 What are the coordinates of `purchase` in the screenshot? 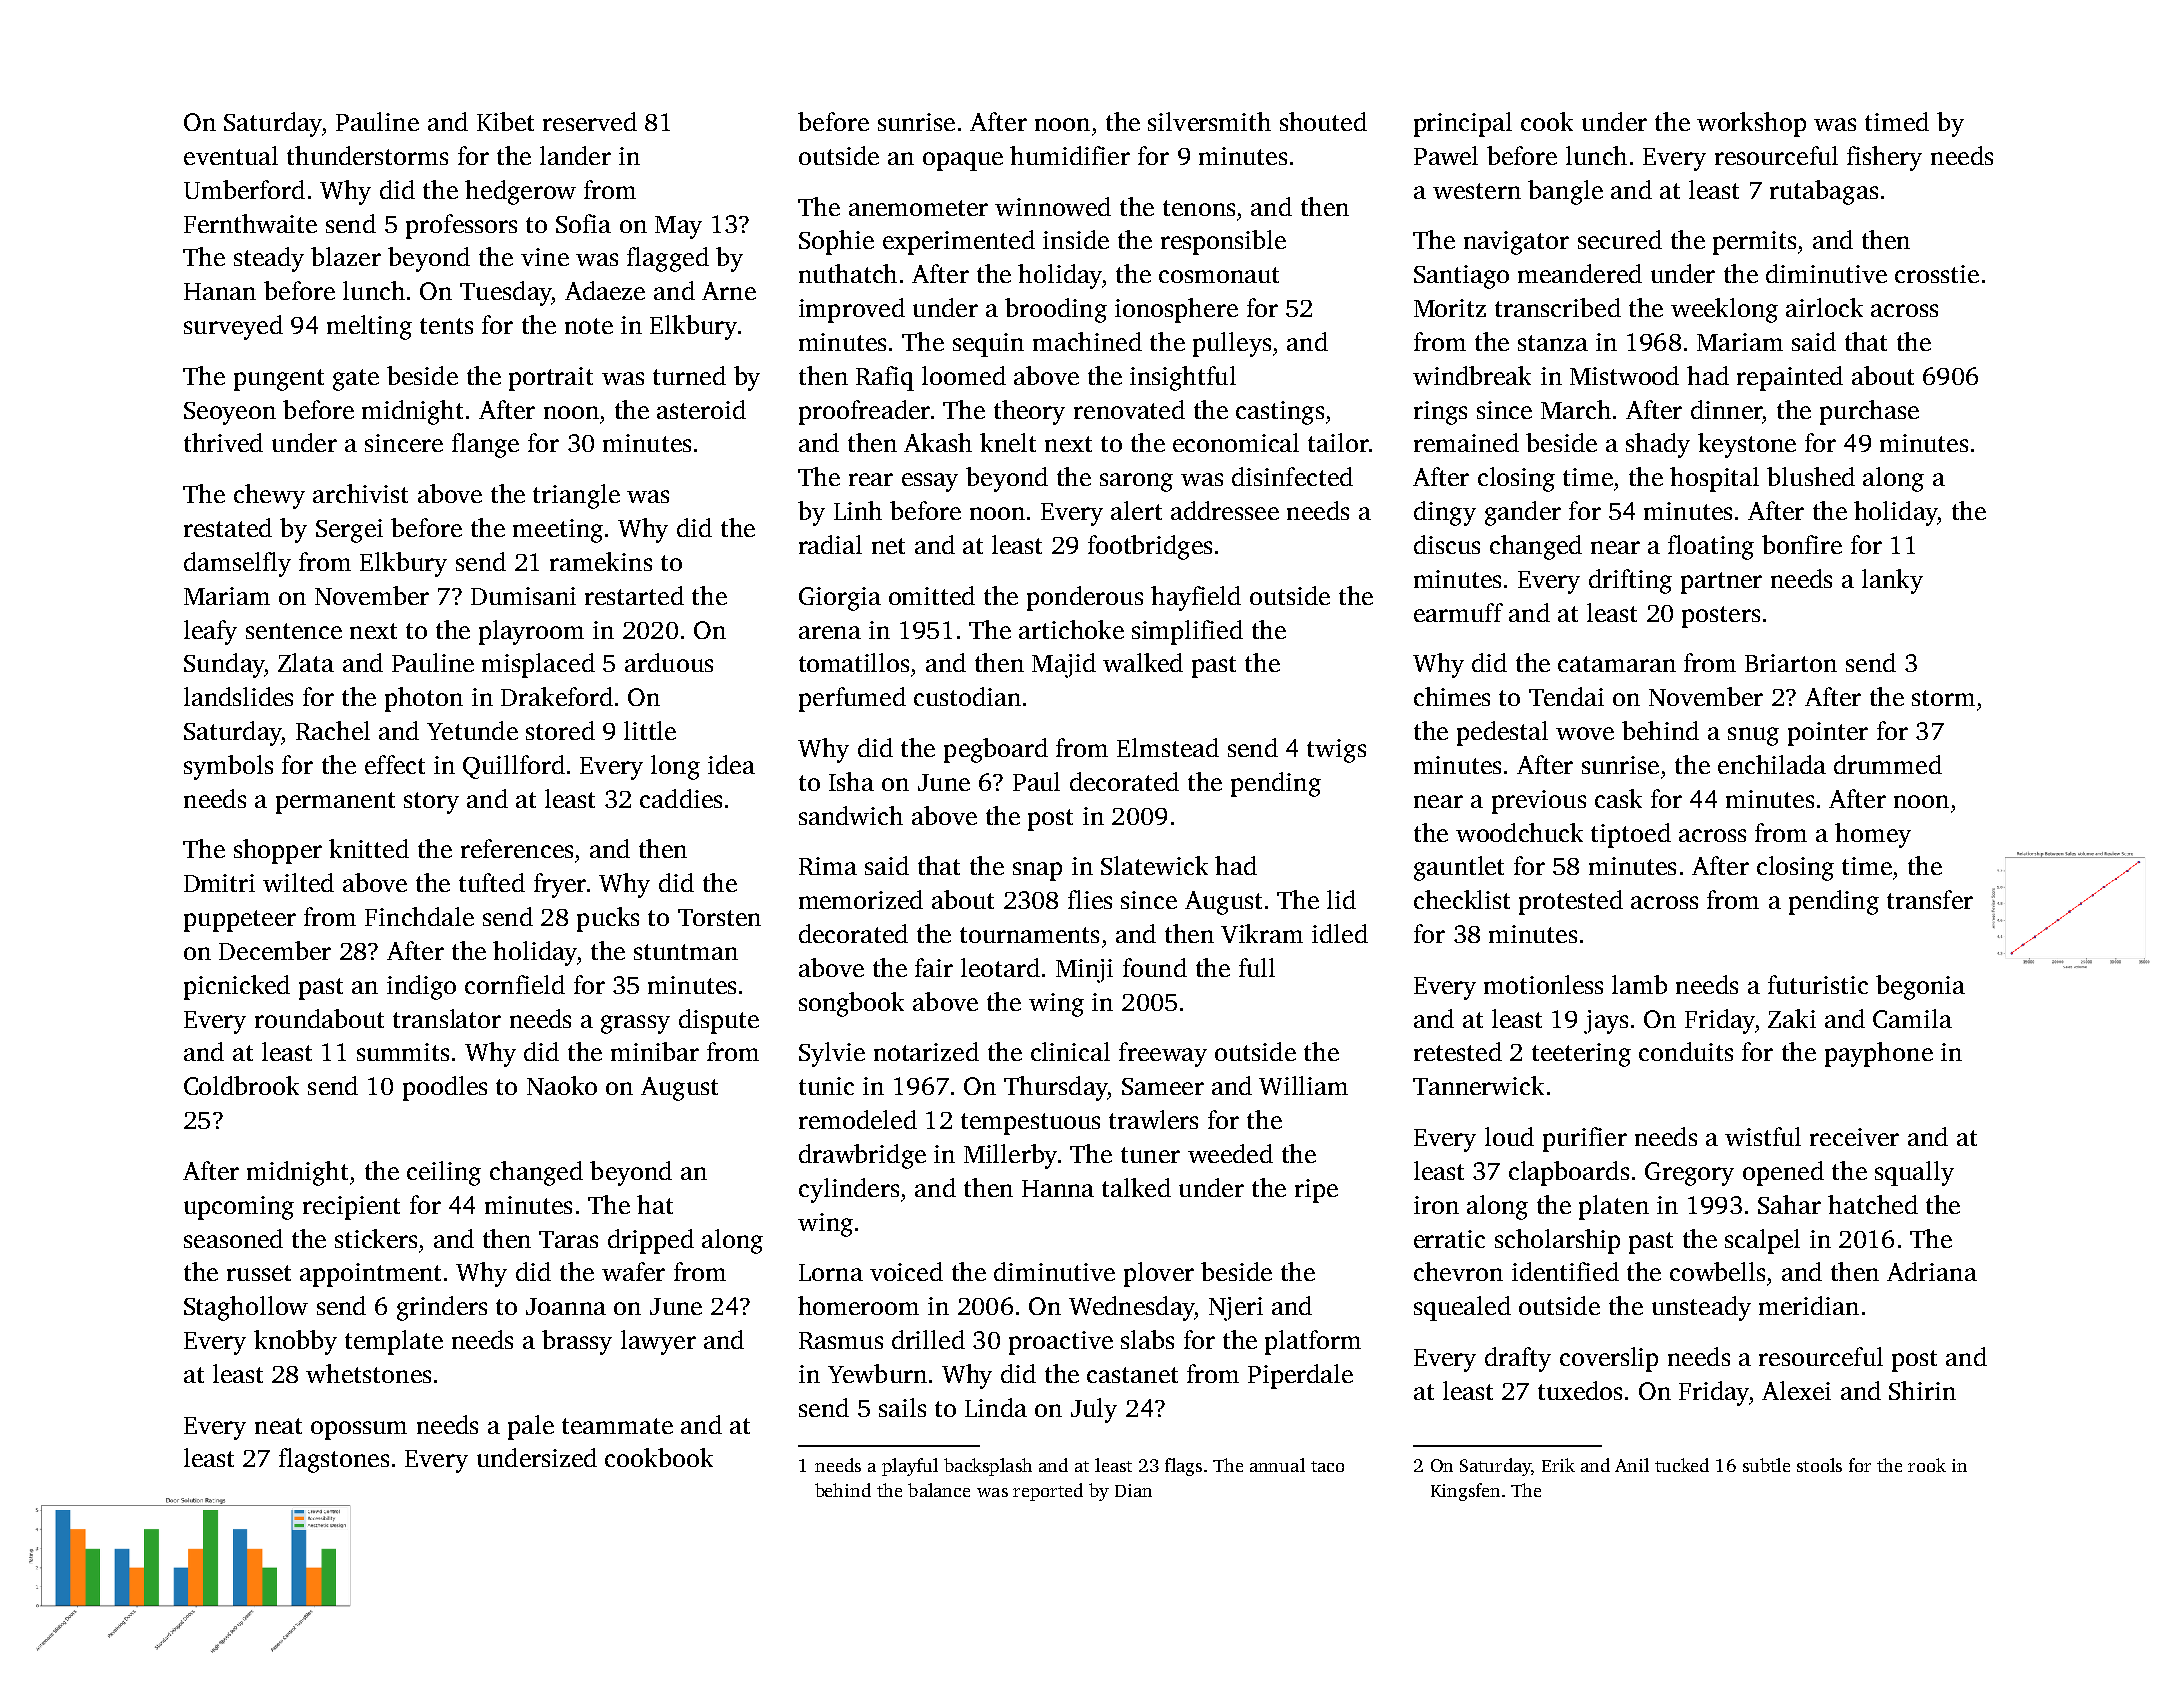 It's located at (1869, 412).
